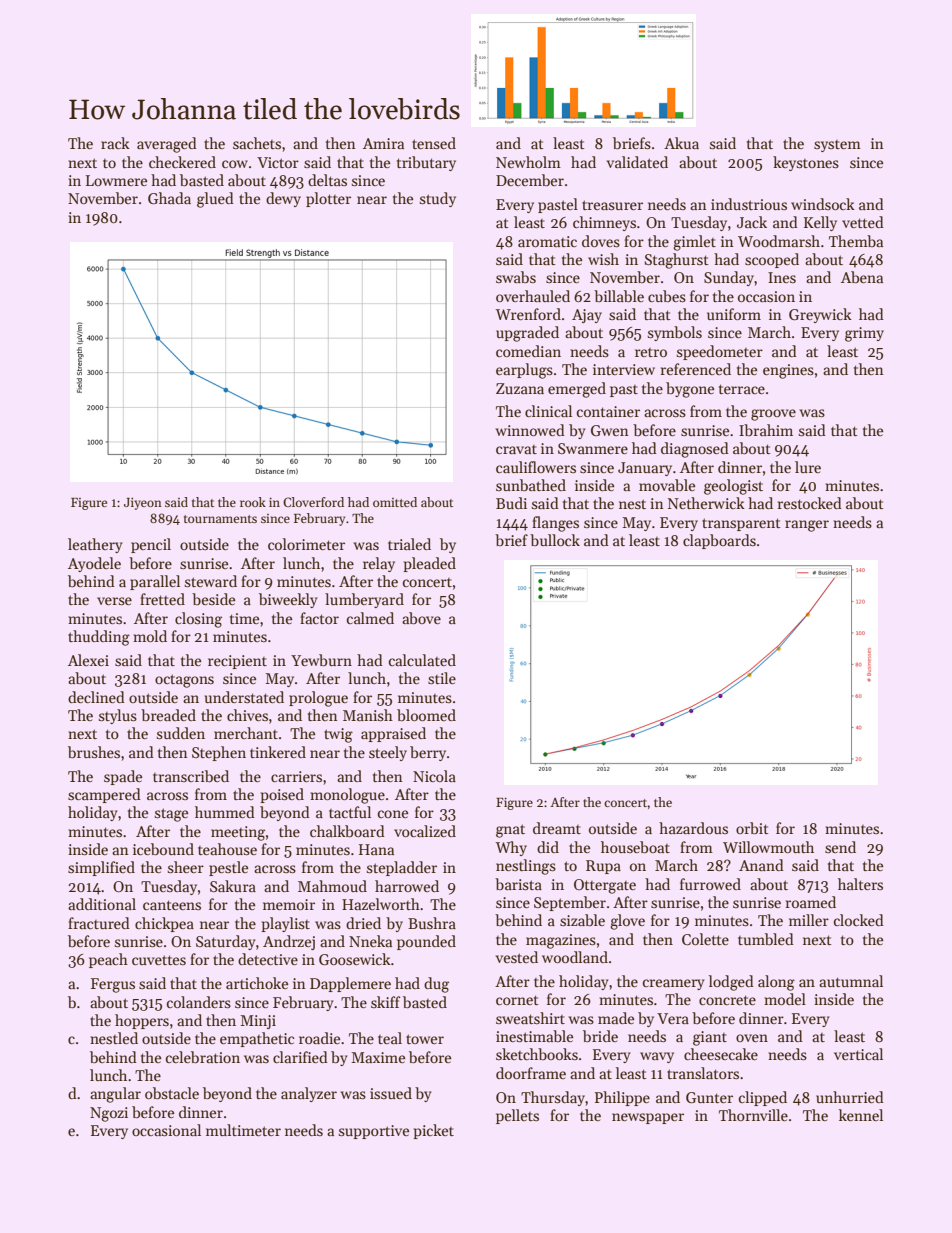 This screenshot has height=1233, width=952. What do you see at coordinates (425, 831) in the screenshot?
I see `vocalized` at bounding box center [425, 831].
